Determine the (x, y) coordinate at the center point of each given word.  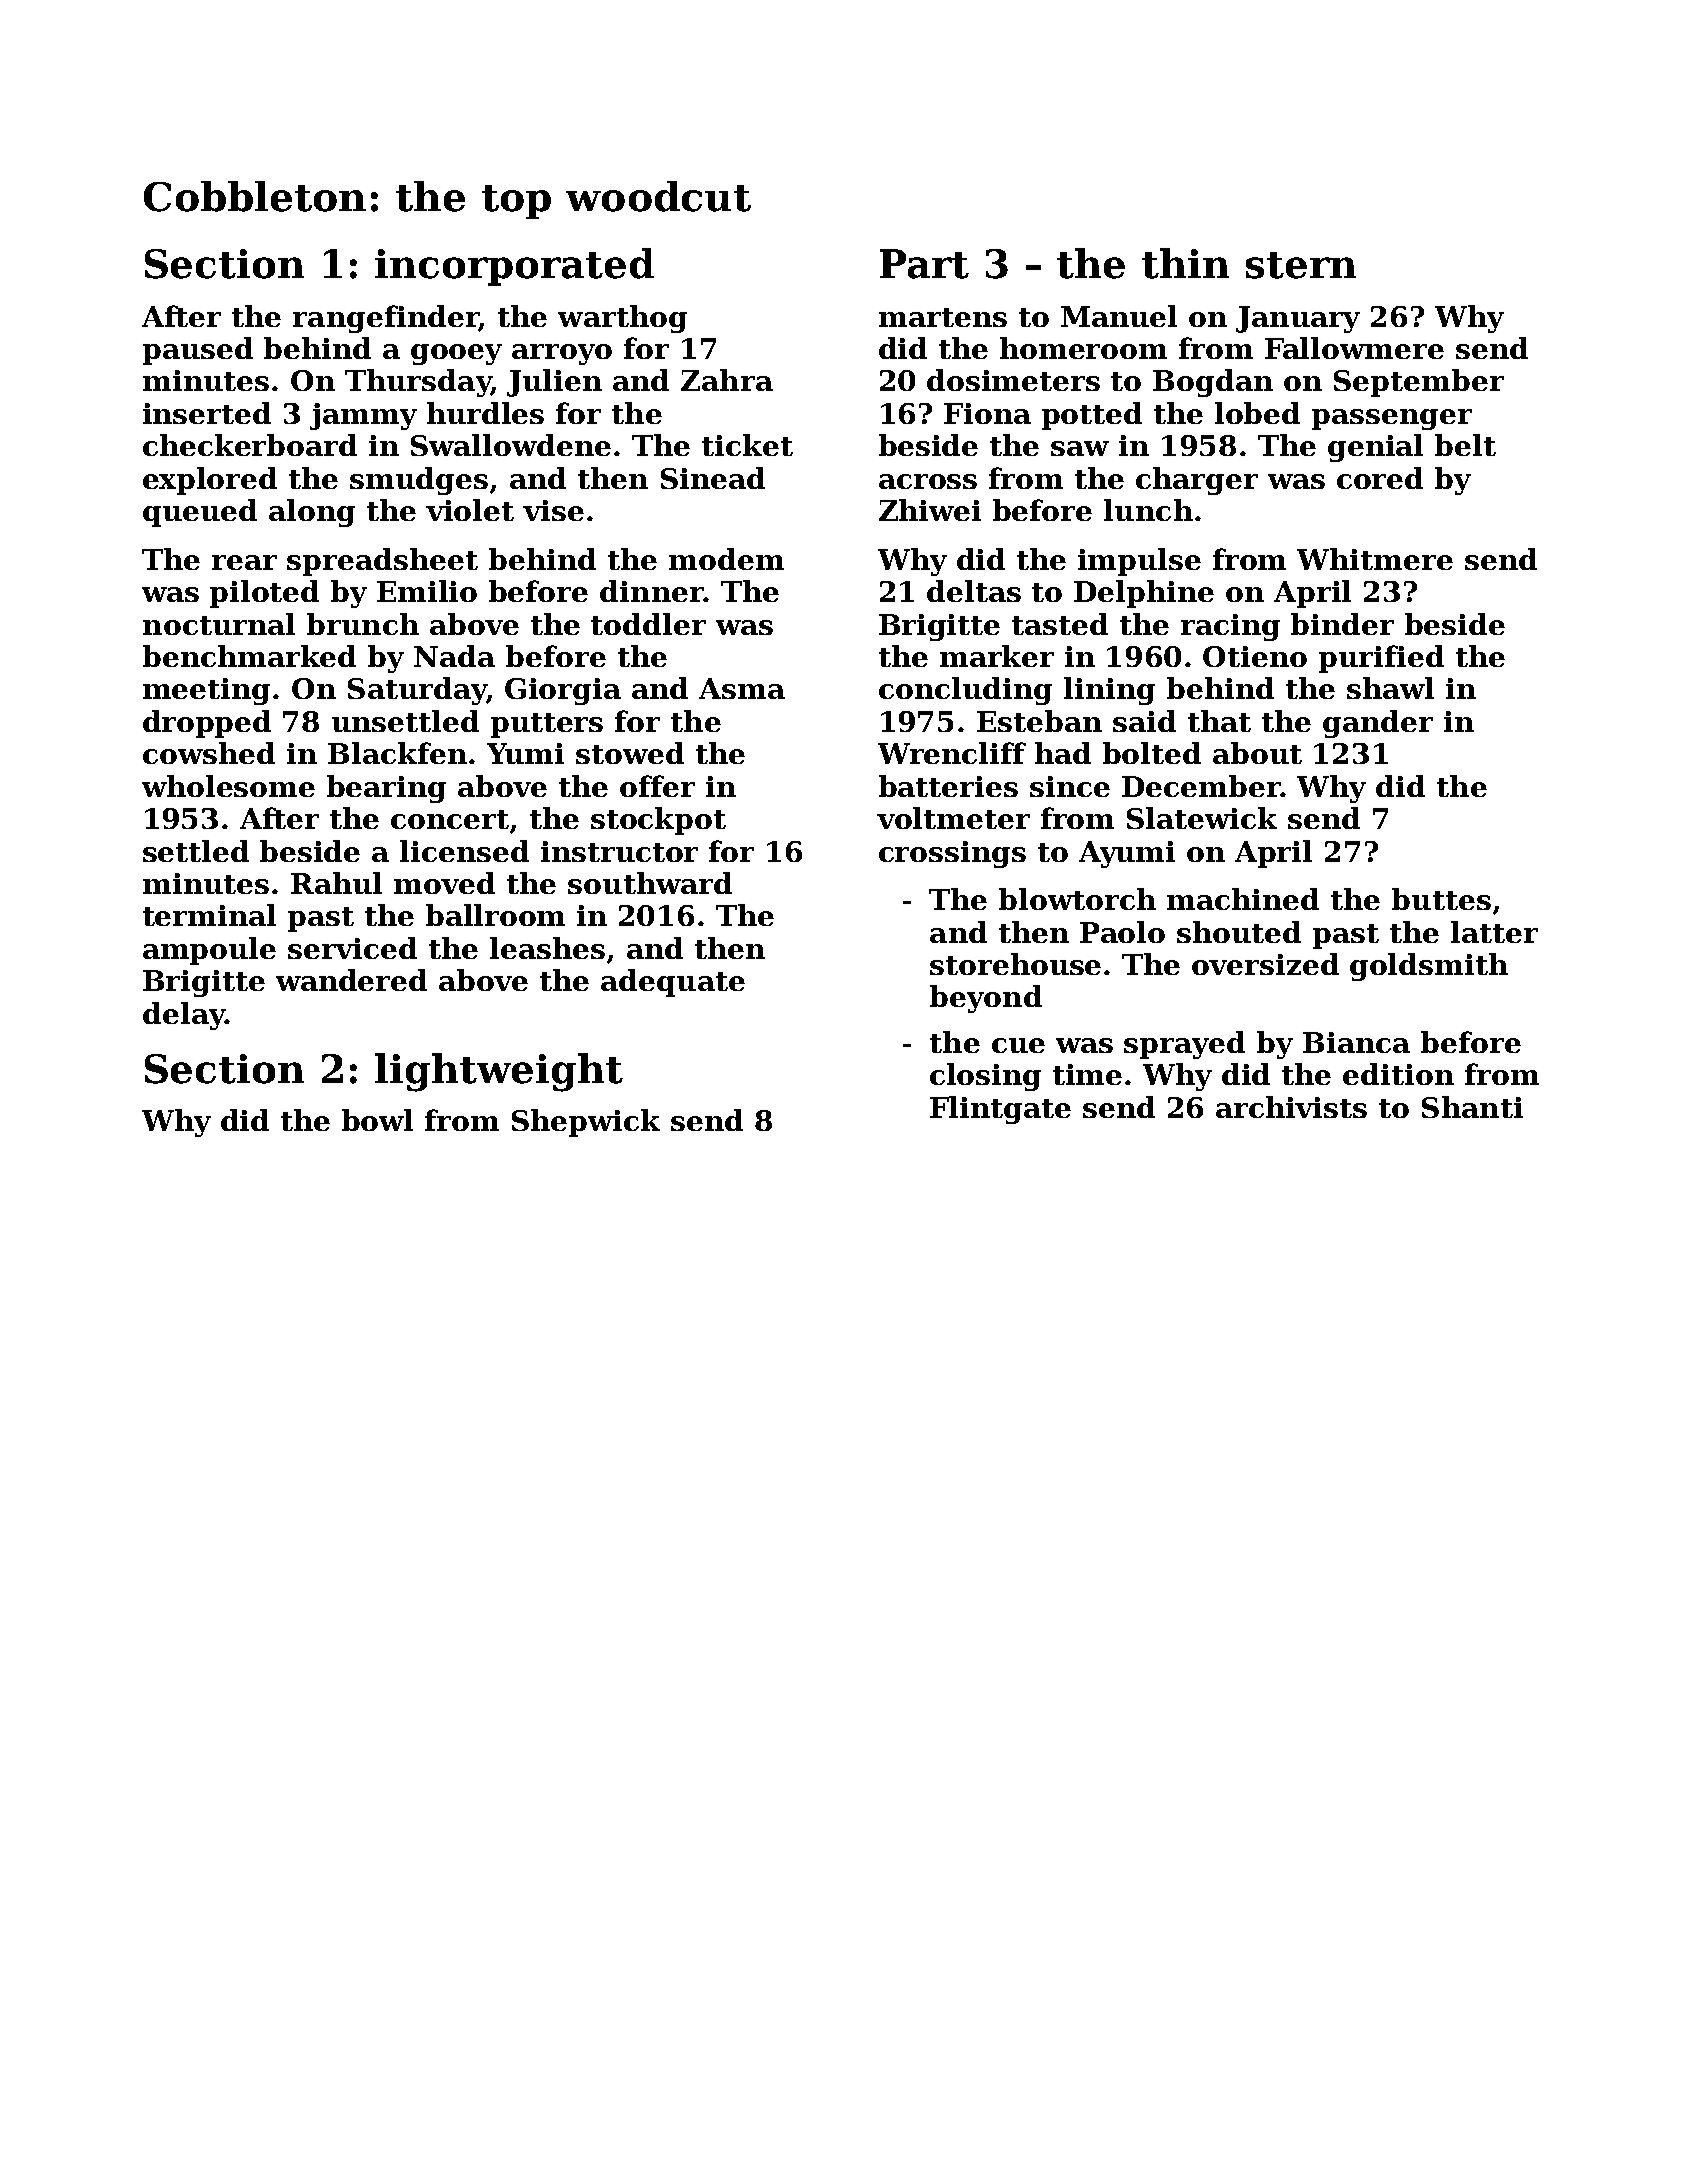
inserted (207, 413)
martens (943, 317)
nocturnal (219, 624)
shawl (1390, 688)
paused (198, 351)
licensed (464, 851)
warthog (622, 319)
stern (1301, 265)
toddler (648, 624)
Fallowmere (1354, 348)
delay (184, 1016)
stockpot (658, 821)
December (1201, 786)
